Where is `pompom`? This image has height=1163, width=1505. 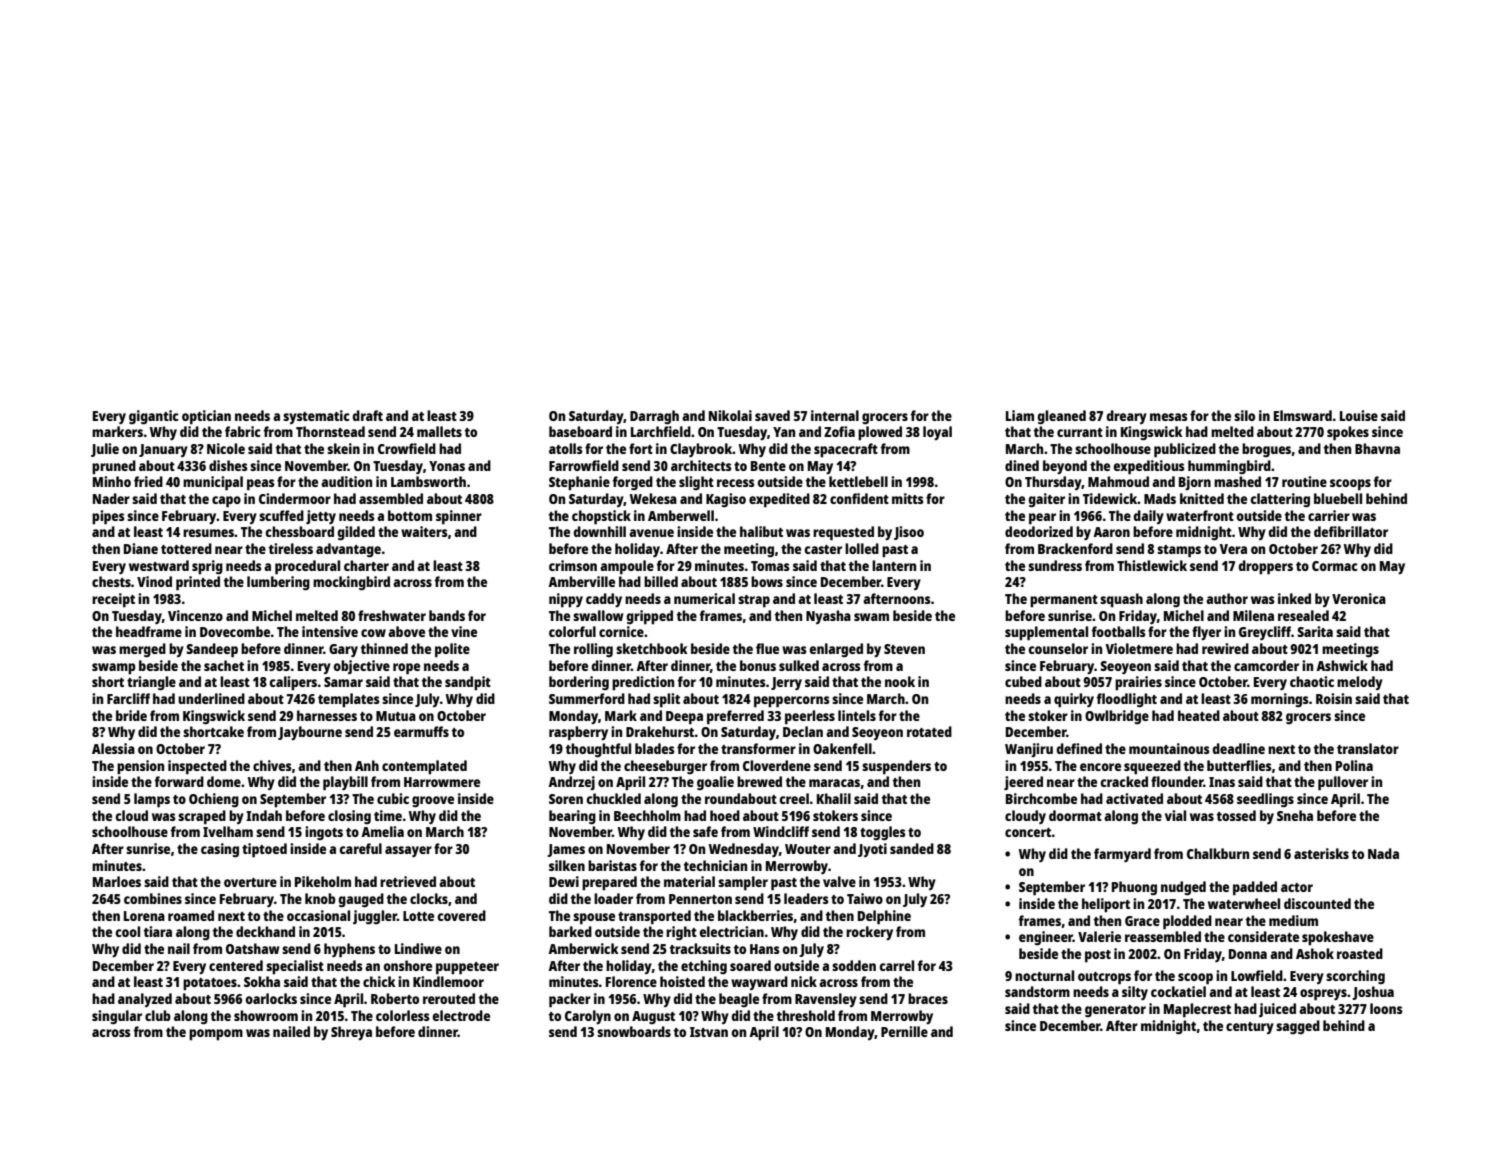 pompom is located at coordinates (216, 1035).
